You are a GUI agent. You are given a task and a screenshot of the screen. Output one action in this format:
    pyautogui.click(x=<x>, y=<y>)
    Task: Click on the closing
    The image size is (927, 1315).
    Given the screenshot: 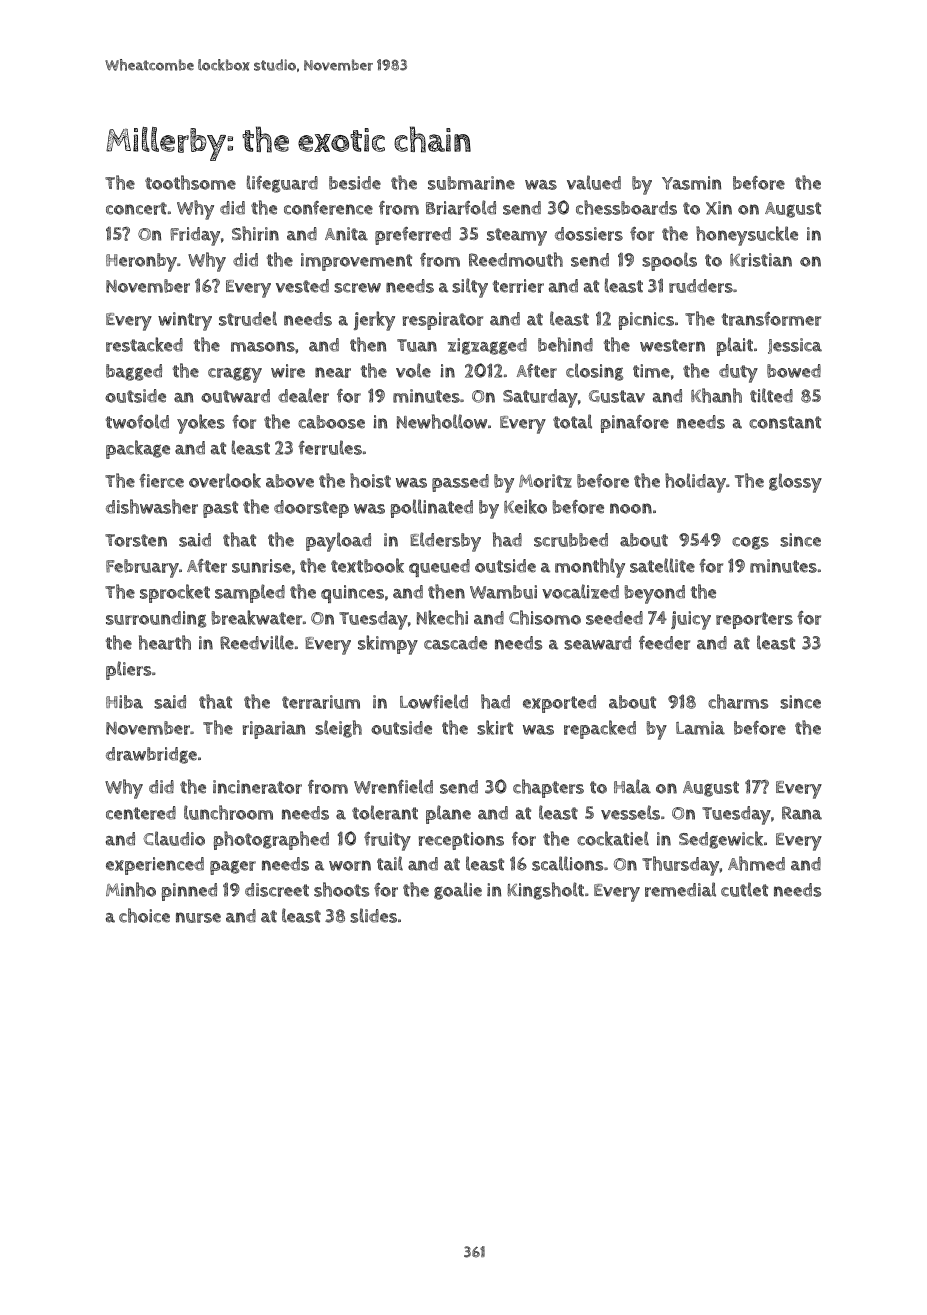 What is the action you would take?
    pyautogui.click(x=594, y=372)
